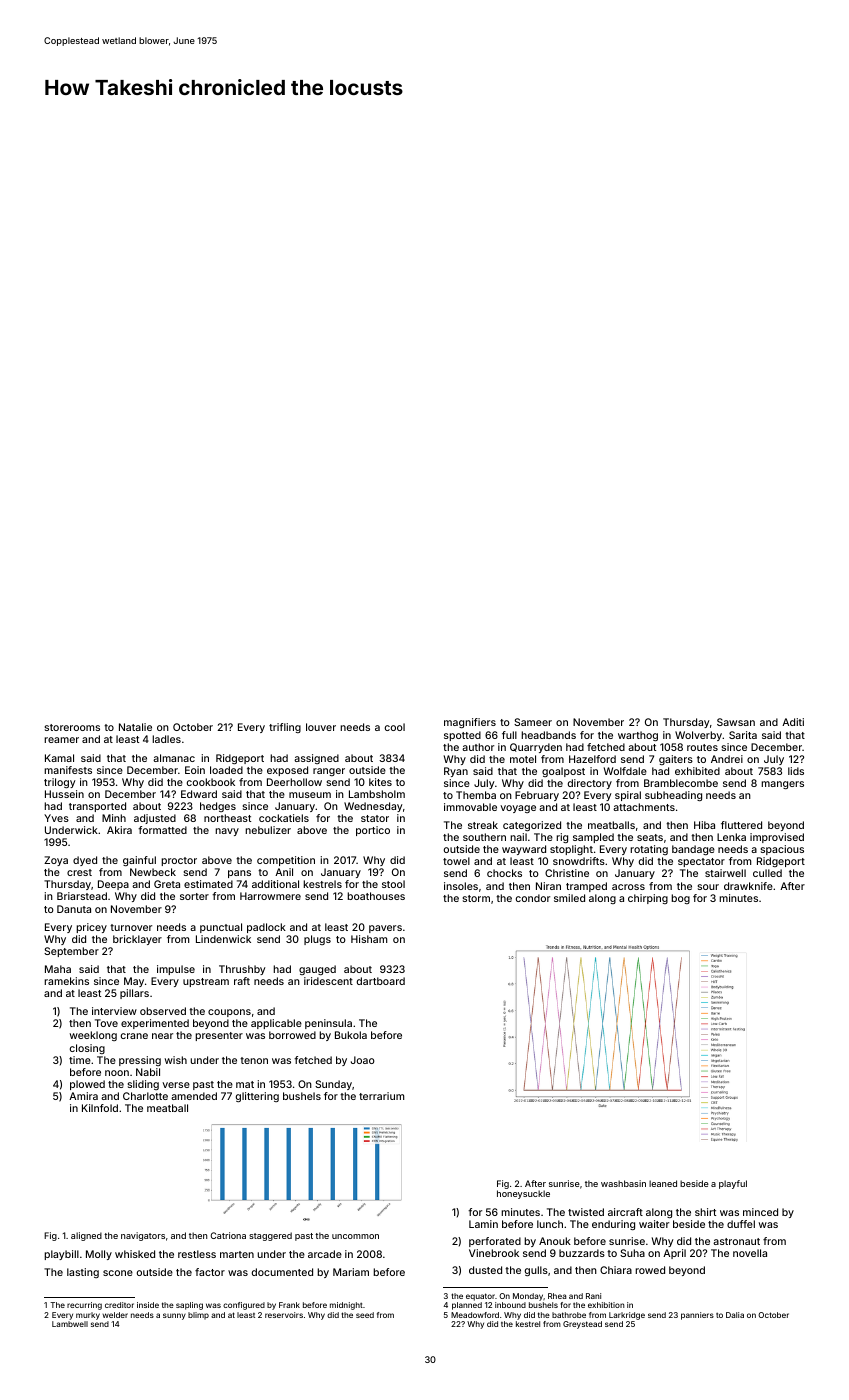 Image resolution: width=849 pixels, height=1400 pixels. I want to click on goalpost, so click(563, 772).
